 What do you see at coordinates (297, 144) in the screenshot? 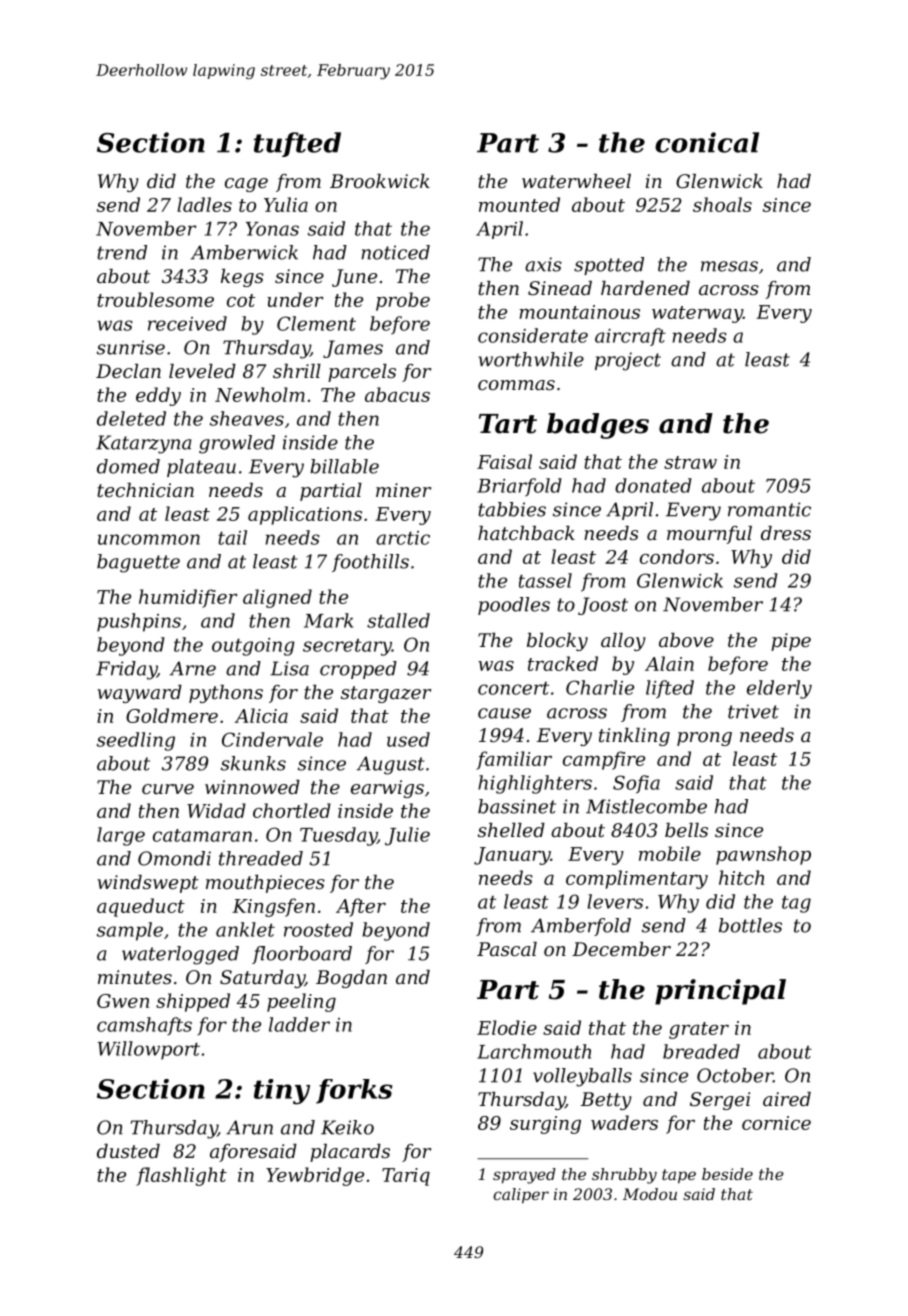
I see `tufted` at bounding box center [297, 144].
